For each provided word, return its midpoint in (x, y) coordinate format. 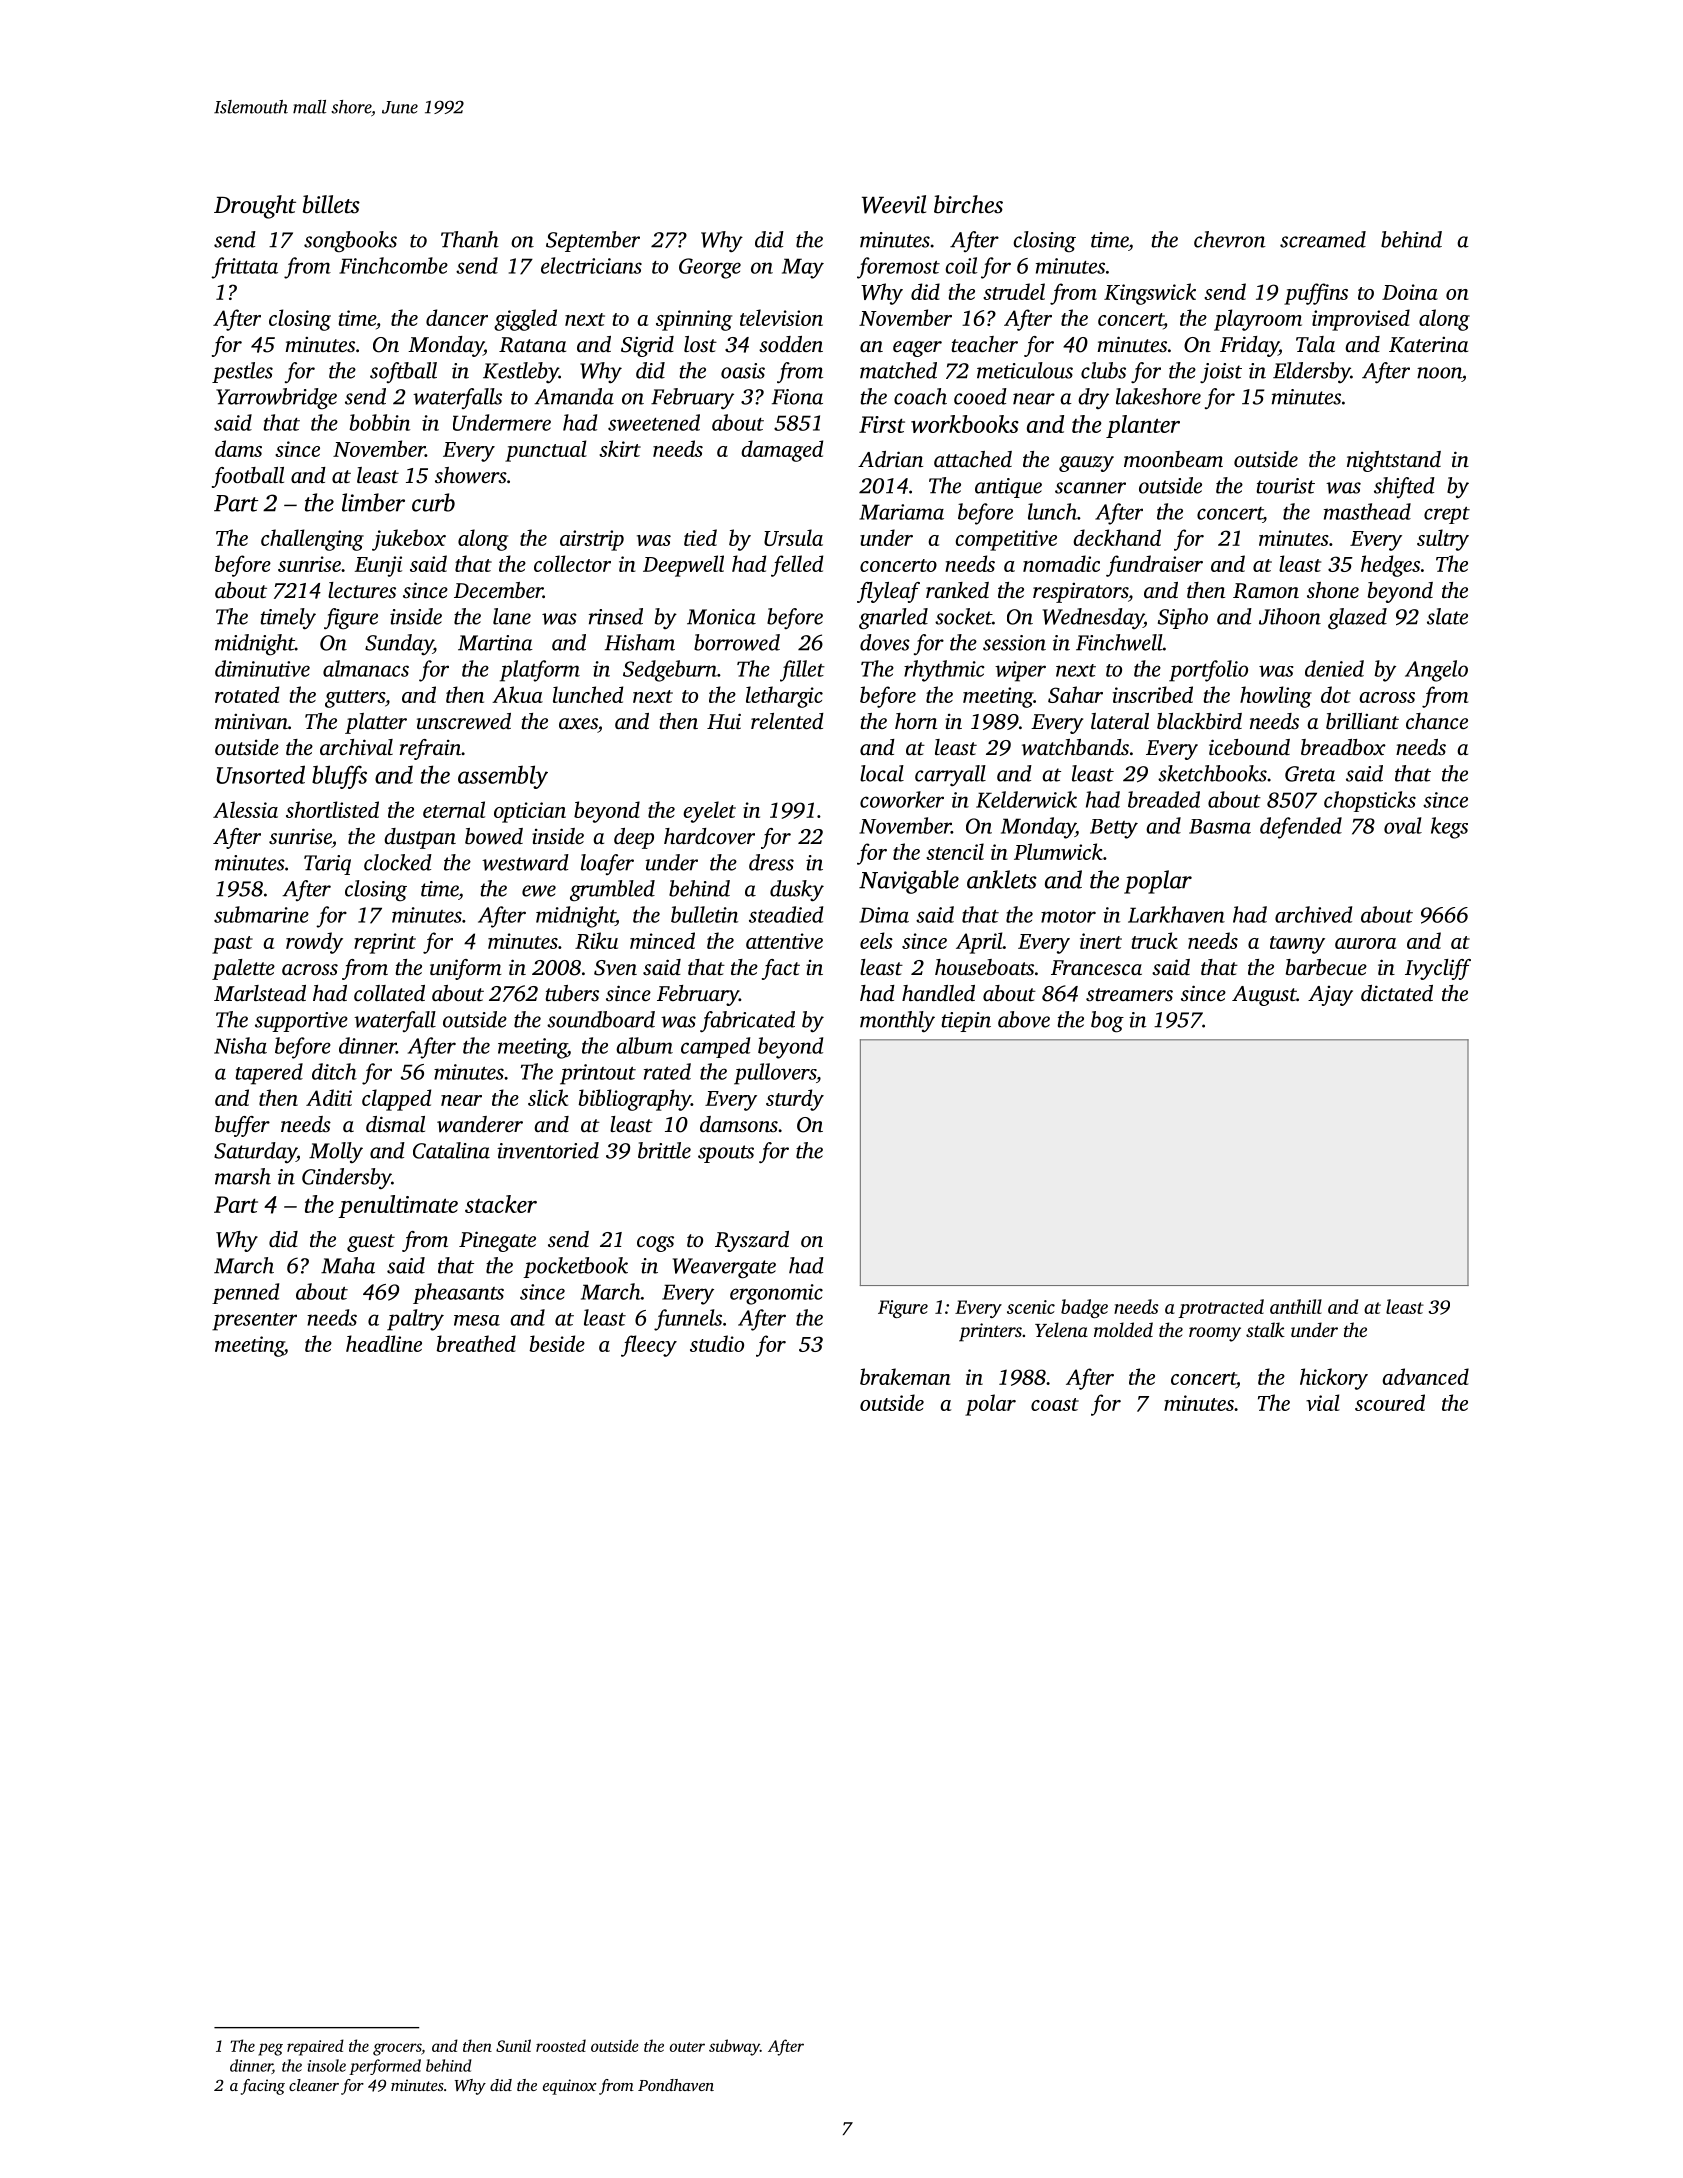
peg (270, 2049)
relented (787, 721)
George (710, 268)
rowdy (314, 943)
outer (687, 2047)
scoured (1390, 1402)
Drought (255, 207)
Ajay (1330, 996)
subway (734, 2047)
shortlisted (332, 809)
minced (662, 940)
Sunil (513, 2045)
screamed (1323, 239)
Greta (1310, 774)
